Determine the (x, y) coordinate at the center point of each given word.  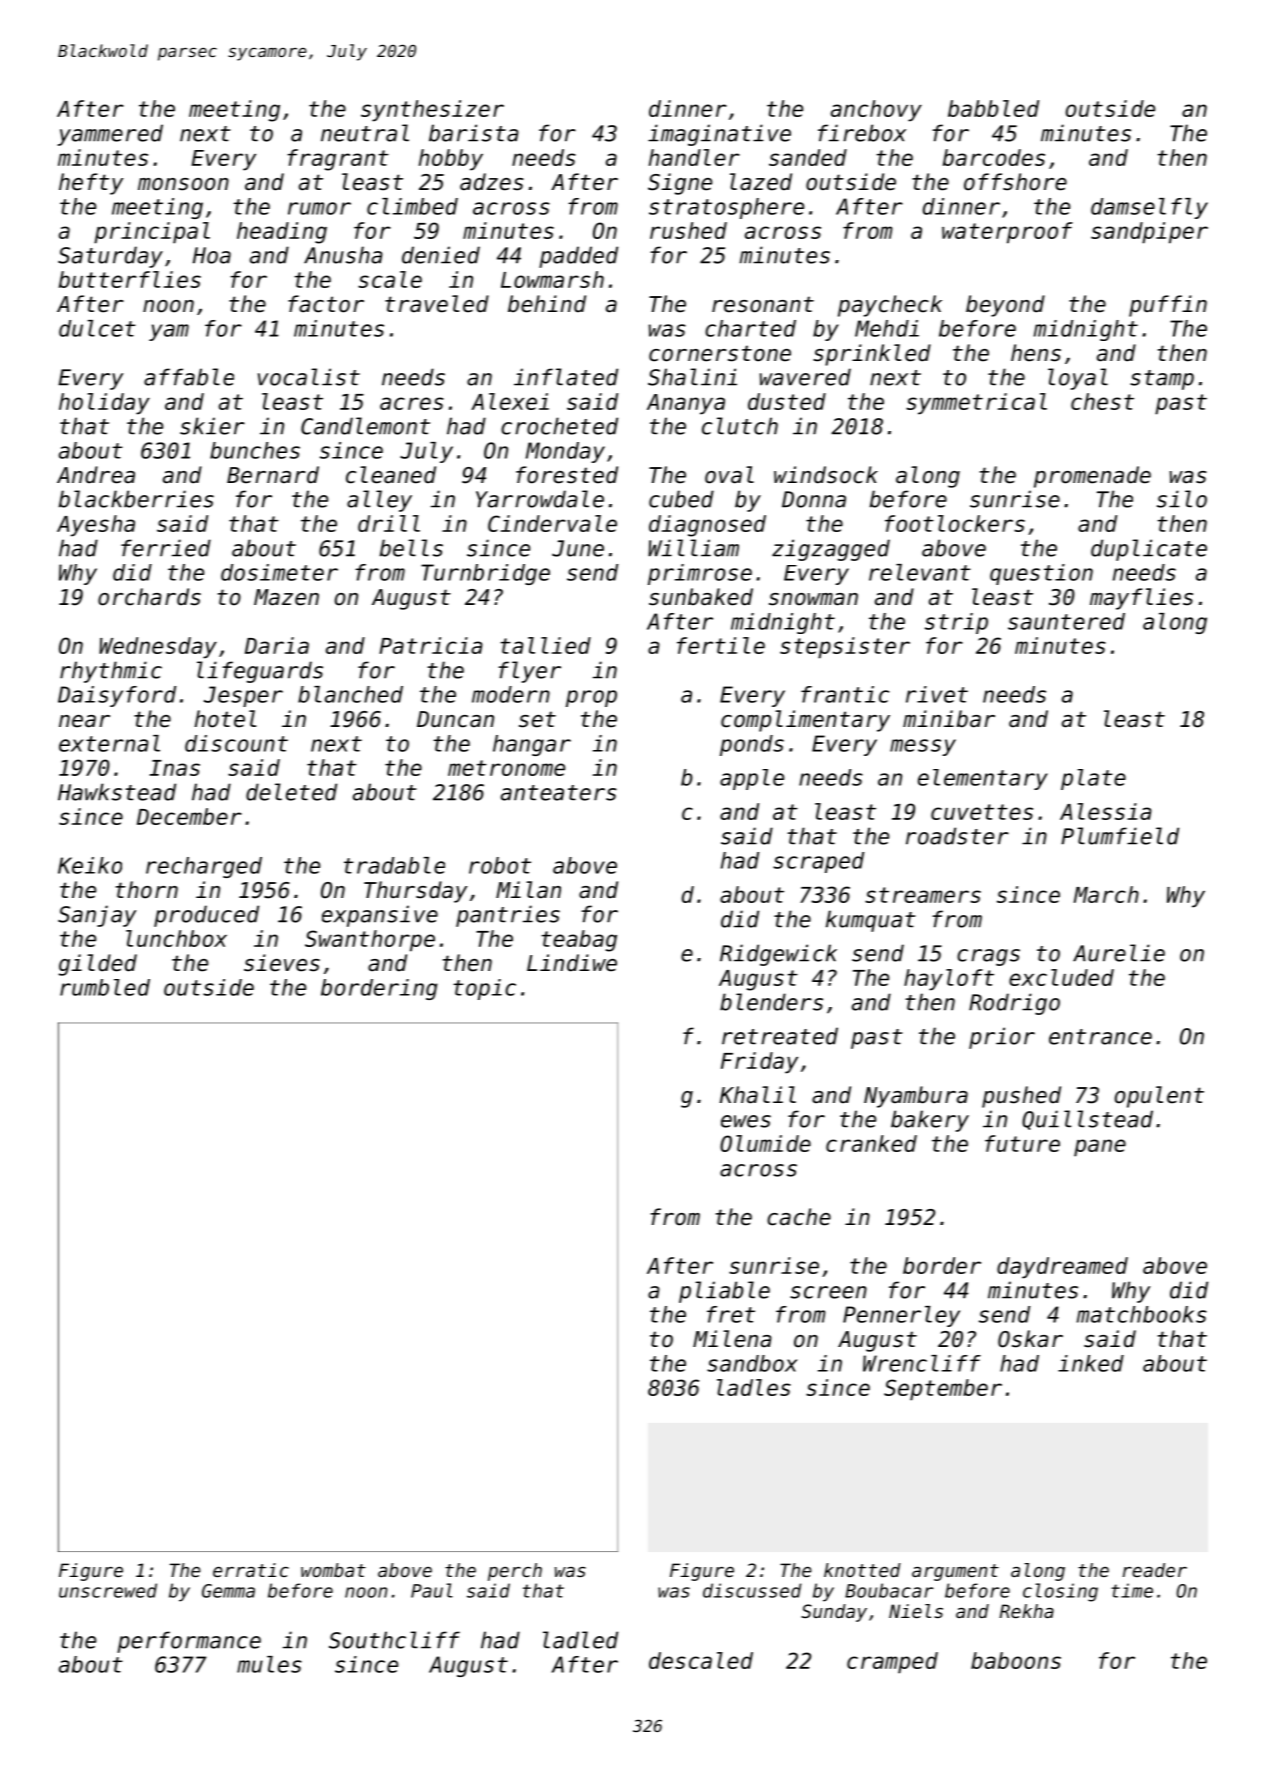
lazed (761, 182)
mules (269, 1664)
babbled (993, 108)
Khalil (758, 1095)
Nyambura (916, 1097)
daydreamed (1062, 1268)
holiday (104, 404)
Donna (814, 499)
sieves (282, 963)
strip (956, 623)
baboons (1016, 1660)
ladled (580, 1640)
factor (326, 304)
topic (484, 989)
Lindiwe (572, 963)
